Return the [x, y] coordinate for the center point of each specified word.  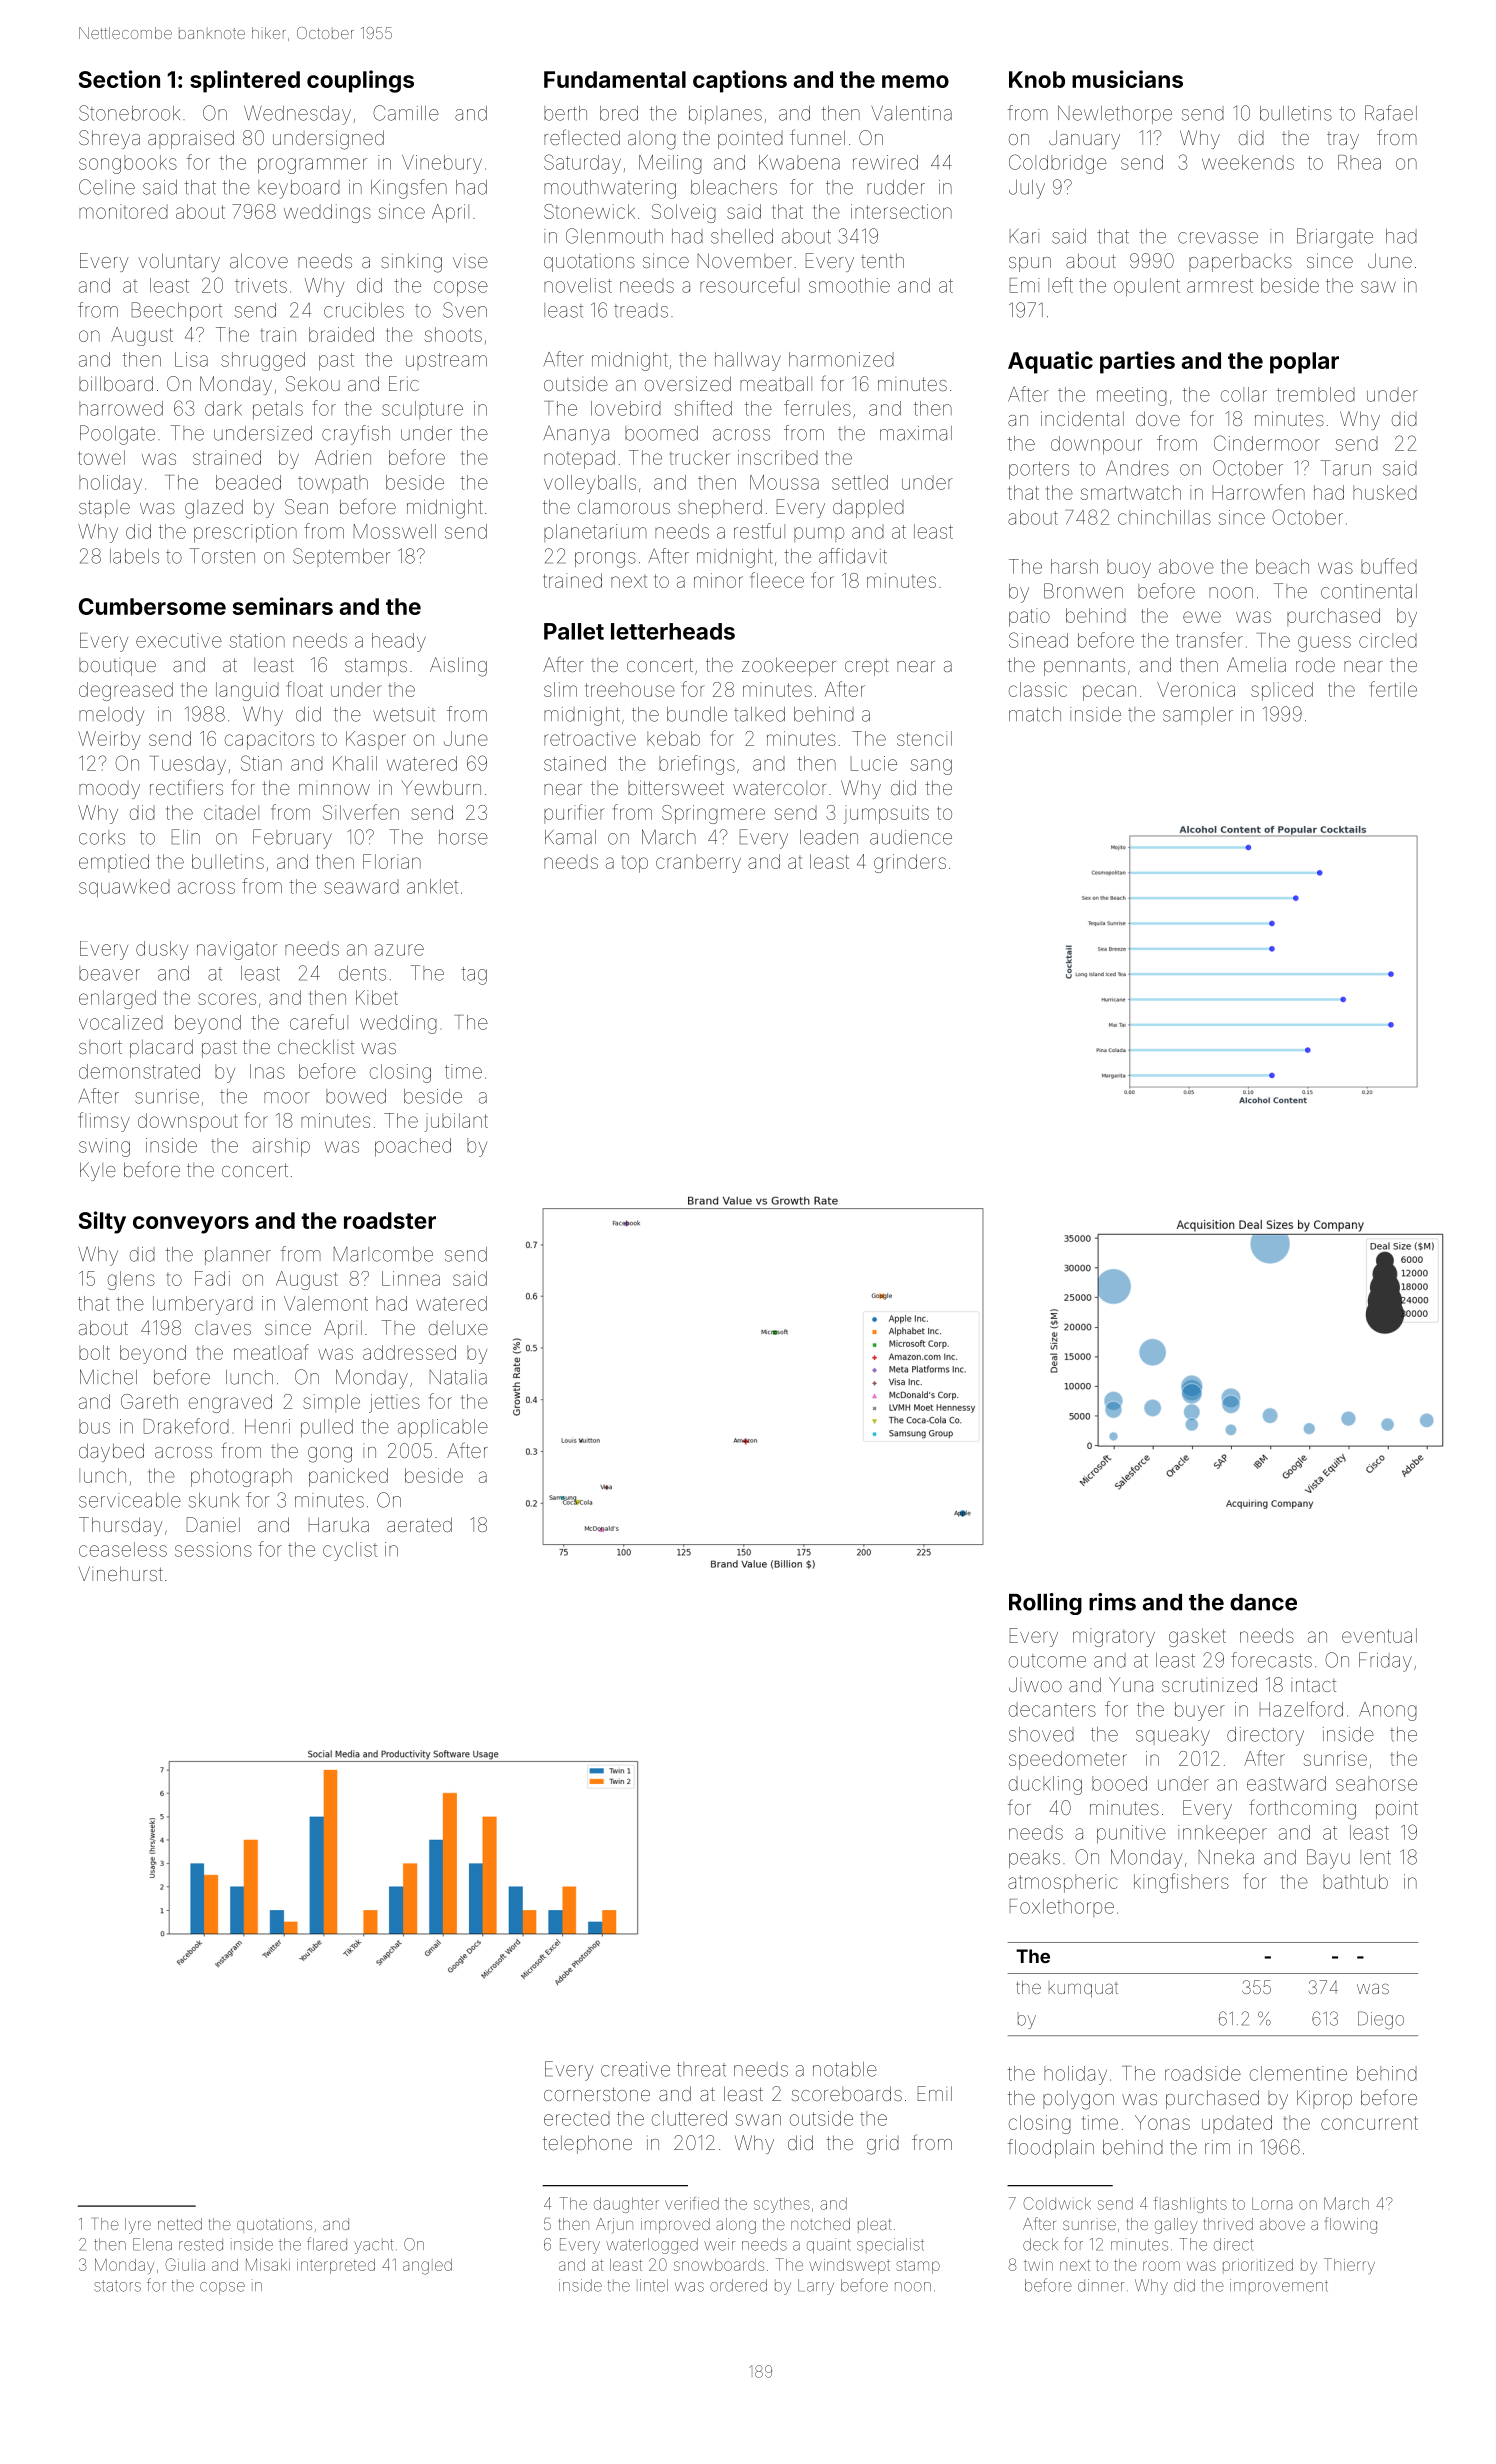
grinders [910, 863]
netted [180, 2224]
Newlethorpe [1115, 114]
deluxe [458, 1328]
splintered [245, 81]
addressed [409, 1352]
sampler [1198, 716]
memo [915, 81]
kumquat [1083, 1990]
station [257, 640]
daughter [626, 2205]
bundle [697, 714]
